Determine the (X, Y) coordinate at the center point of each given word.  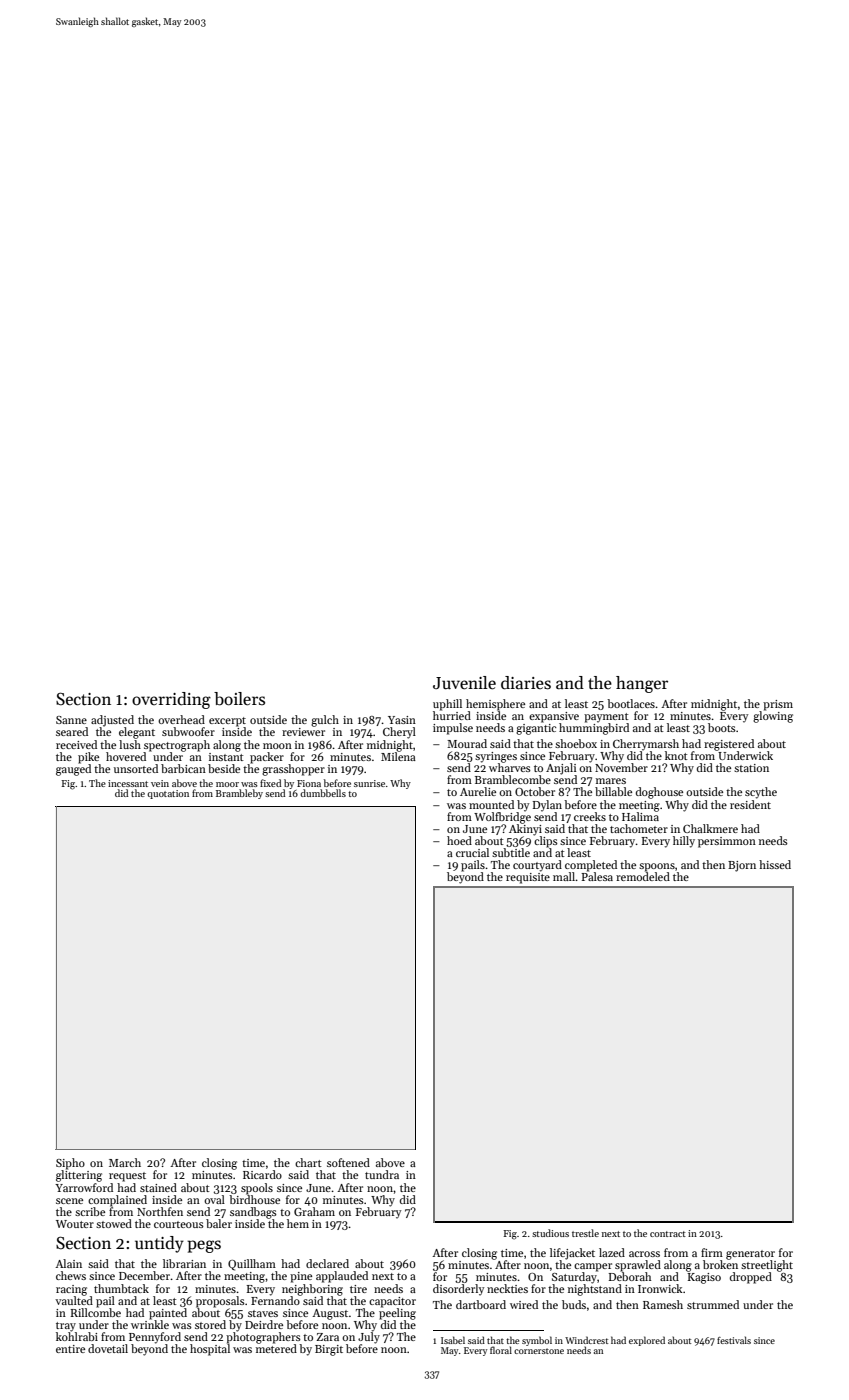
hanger (642, 684)
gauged (73, 770)
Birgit (329, 1350)
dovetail (108, 1348)
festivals (734, 1340)
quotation (168, 794)
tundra (382, 1174)
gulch (325, 721)
